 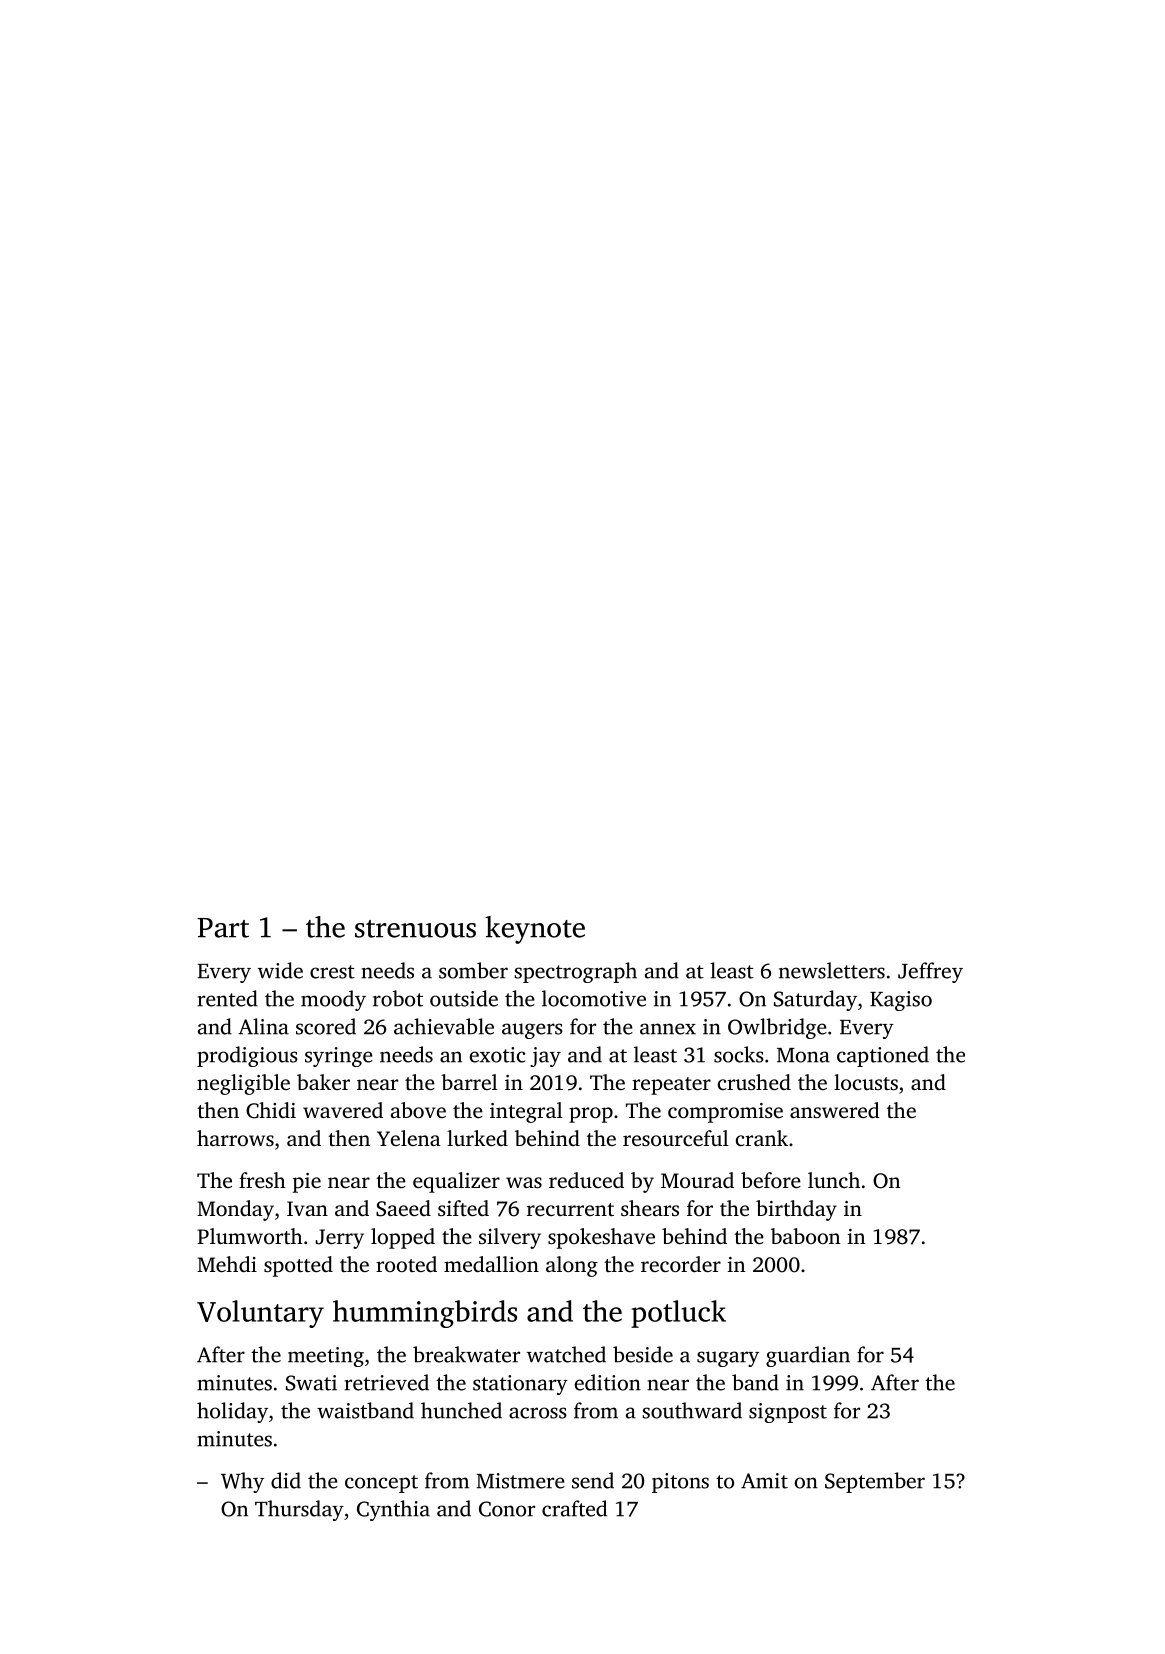 What do you see at coordinates (299, 1510) in the screenshot?
I see `Thursday` at bounding box center [299, 1510].
